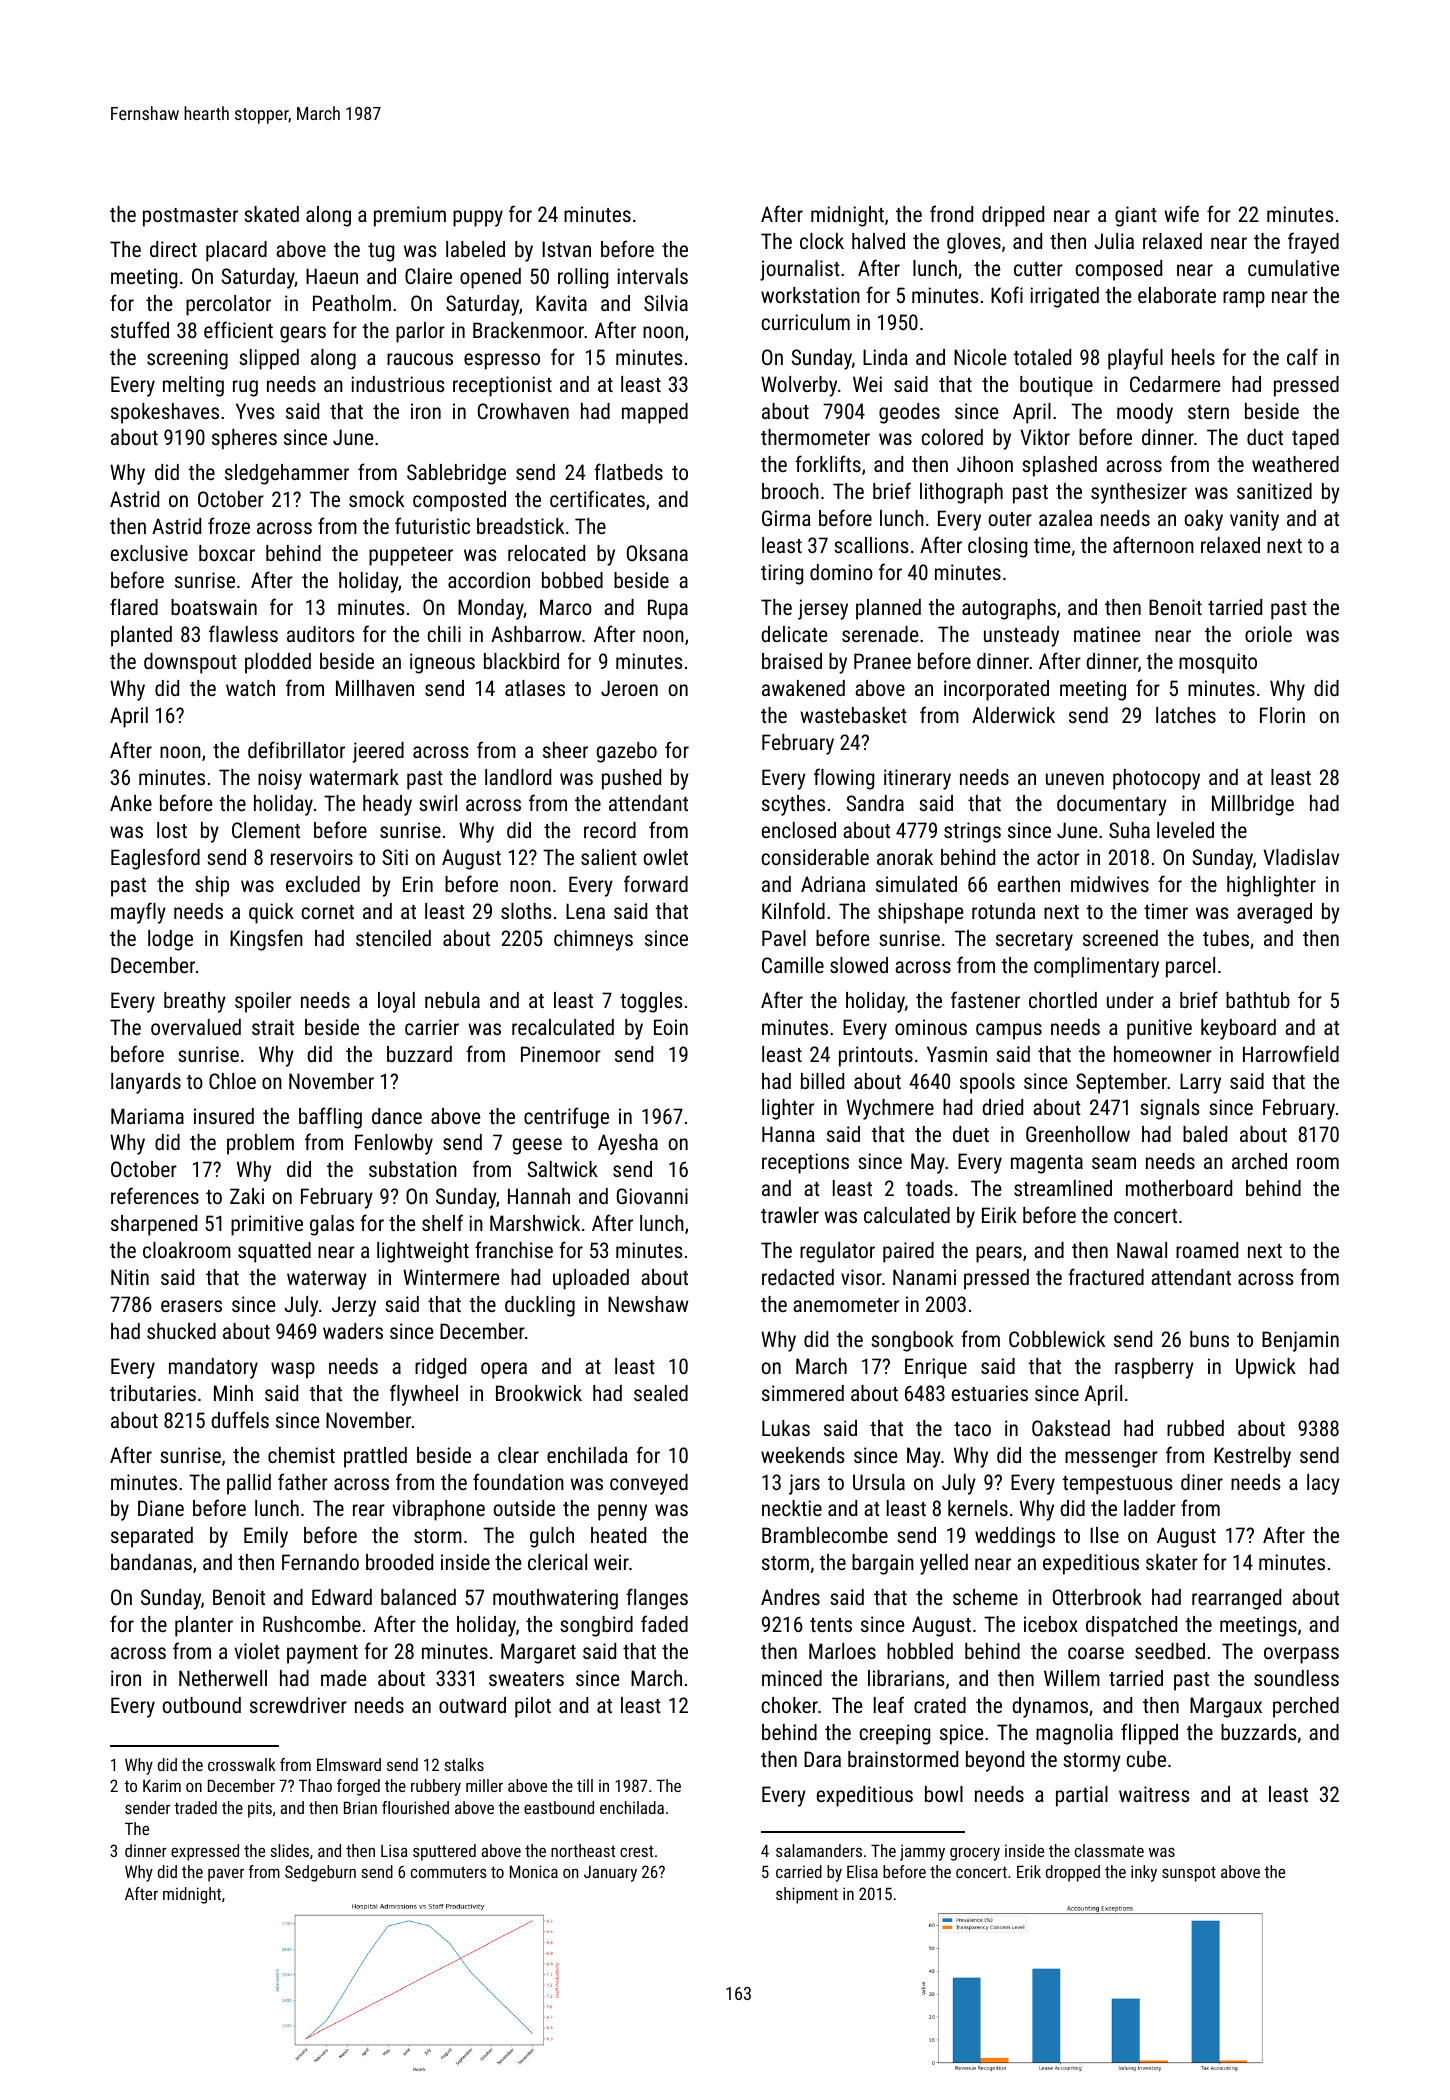 Image resolution: width=1450 pixels, height=2100 pixels. What do you see at coordinates (397, 384) in the screenshot?
I see `industrious` at bounding box center [397, 384].
